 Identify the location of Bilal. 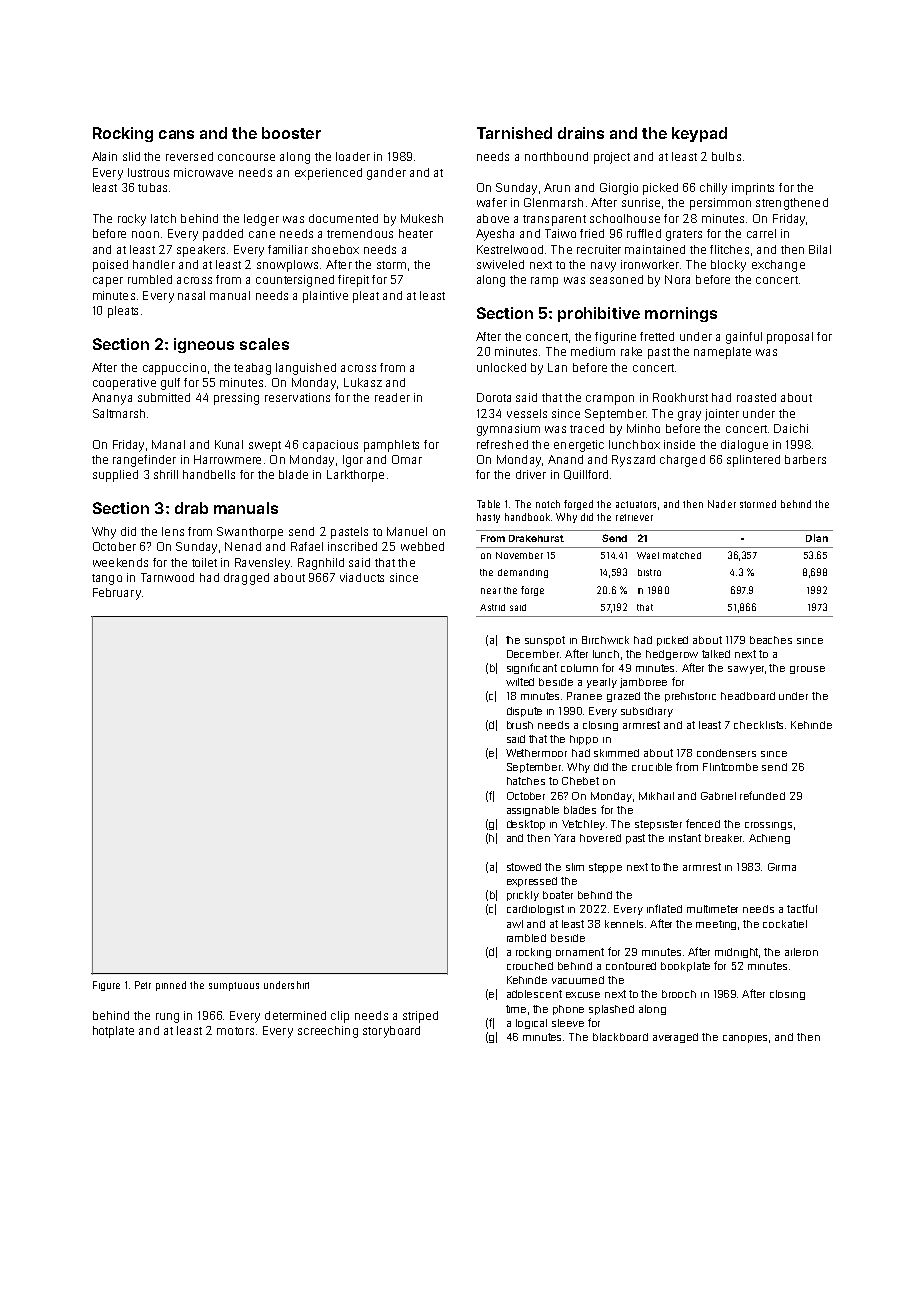
(820, 249).
